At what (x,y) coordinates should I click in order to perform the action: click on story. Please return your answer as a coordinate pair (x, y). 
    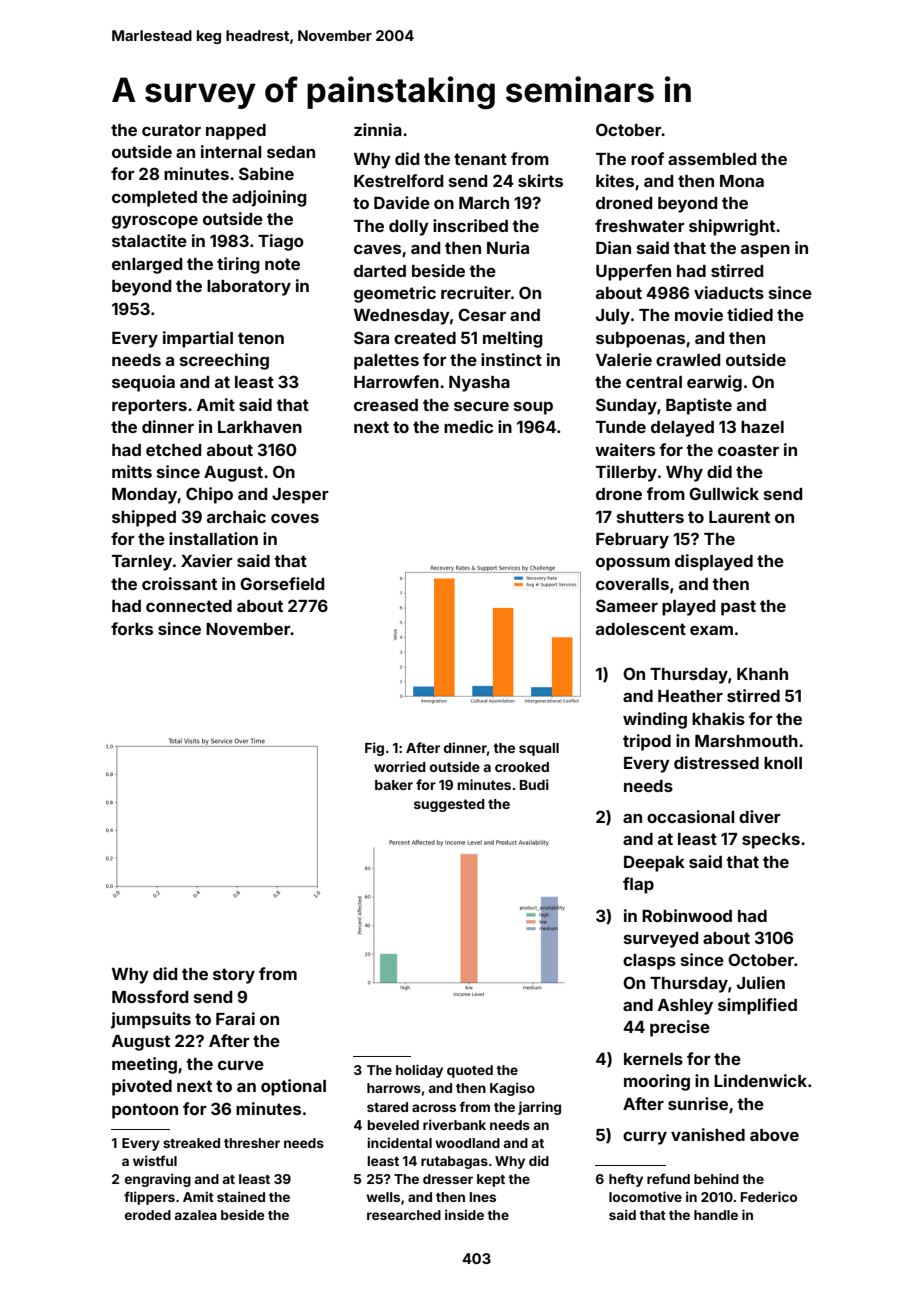
    Looking at the image, I should click on (234, 976).
